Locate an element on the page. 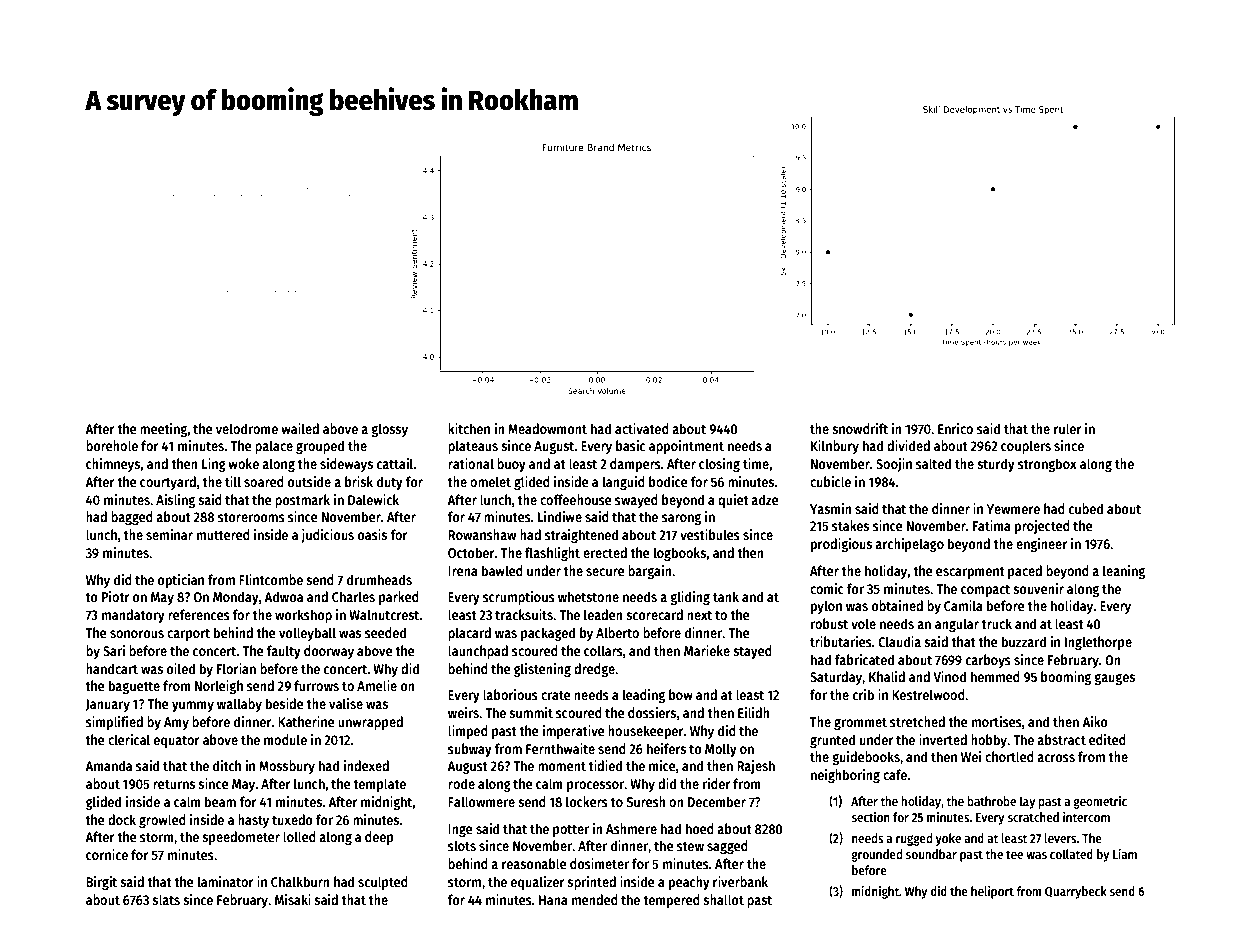 This document has height=952, width=1233. grunted is located at coordinates (832, 741).
